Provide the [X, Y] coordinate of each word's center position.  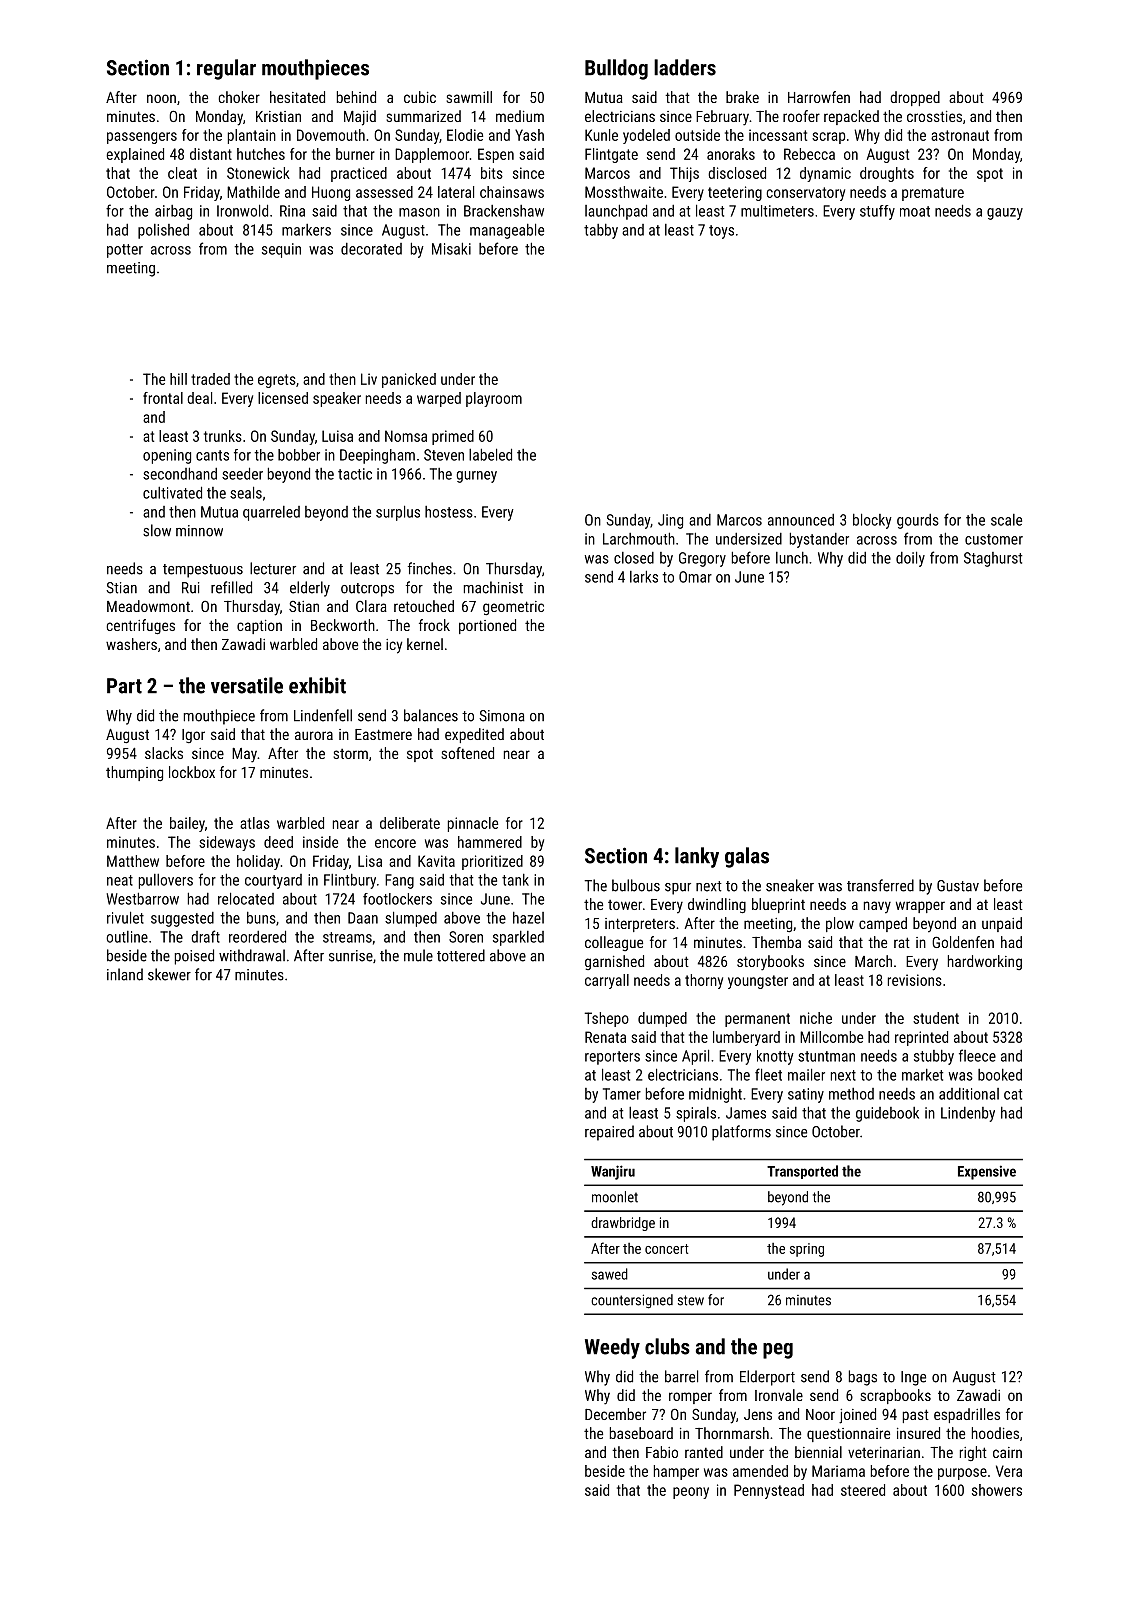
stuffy [877, 212]
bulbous [636, 885]
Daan [363, 918]
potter [125, 251]
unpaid [1002, 924]
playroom [494, 399]
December [615, 1414]
